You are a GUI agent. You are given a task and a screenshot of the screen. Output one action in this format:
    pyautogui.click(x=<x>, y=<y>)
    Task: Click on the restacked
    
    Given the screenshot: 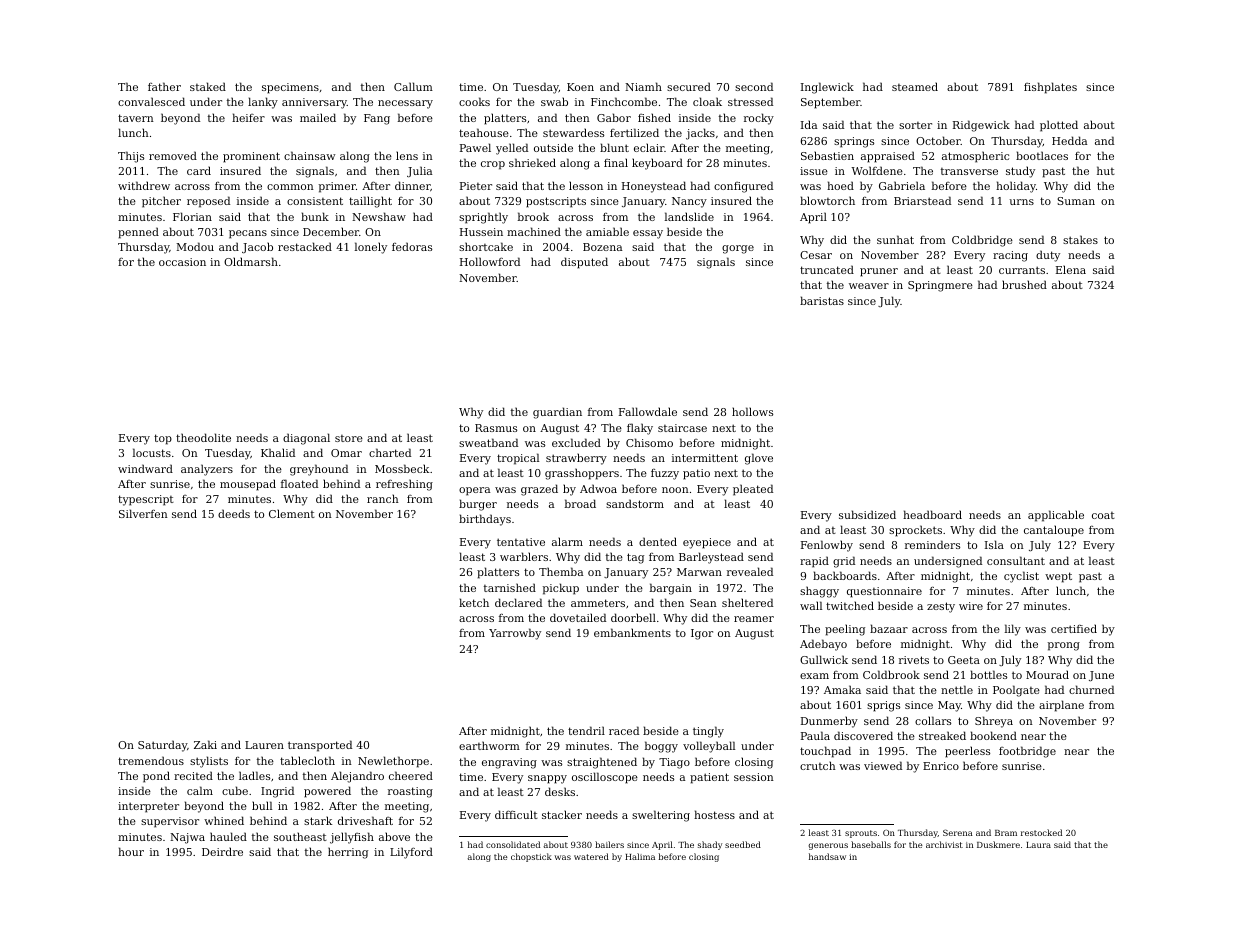 What is the action you would take?
    pyautogui.click(x=305, y=246)
